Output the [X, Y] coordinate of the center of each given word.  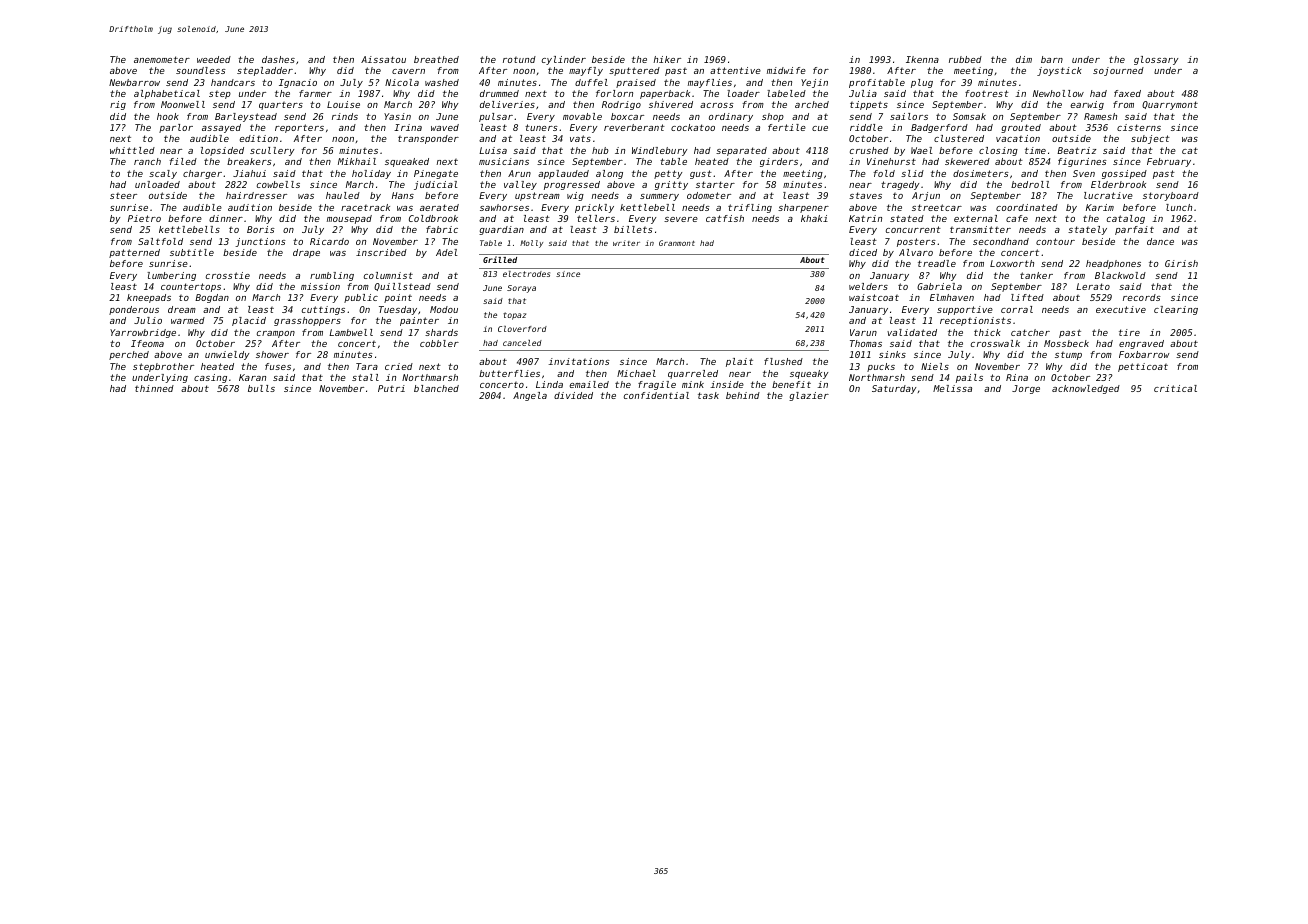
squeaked [407, 162]
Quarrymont [1170, 105]
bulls [261, 388]
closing [998, 151]
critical [1175, 388]
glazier [809, 396]
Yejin [814, 83]
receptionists [975, 321]
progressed [572, 185]
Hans [403, 195]
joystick [1059, 71]
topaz [514, 316]
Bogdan [212, 298]
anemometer [162, 59]
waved [445, 127]
